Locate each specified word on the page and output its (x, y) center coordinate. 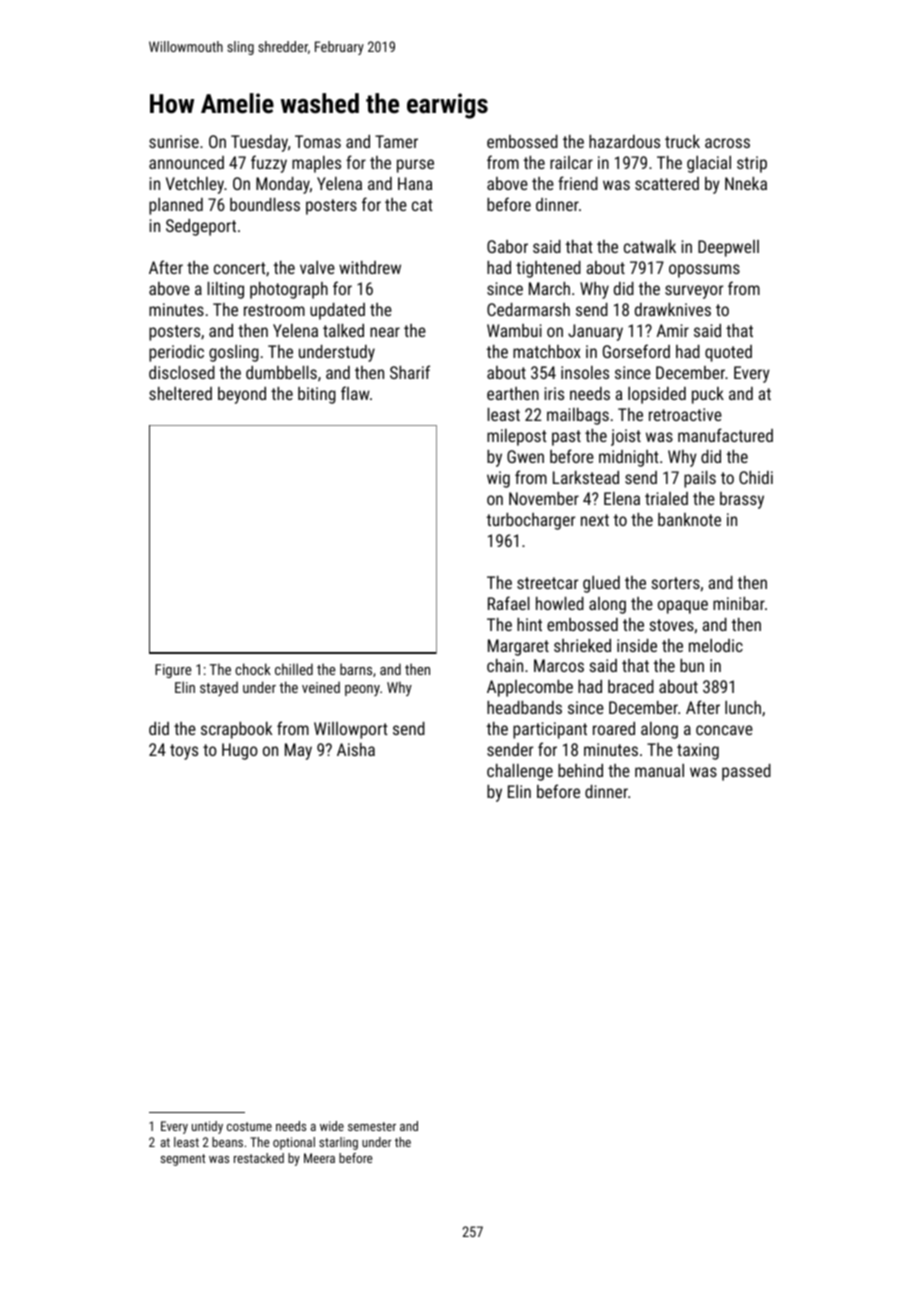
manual (659, 770)
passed (746, 772)
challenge (520, 772)
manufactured (725, 435)
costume (249, 1126)
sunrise (174, 141)
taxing (698, 751)
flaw (355, 393)
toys (184, 752)
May (298, 751)
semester (372, 1126)
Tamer (396, 141)
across (727, 143)
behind (580, 770)
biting (317, 395)
